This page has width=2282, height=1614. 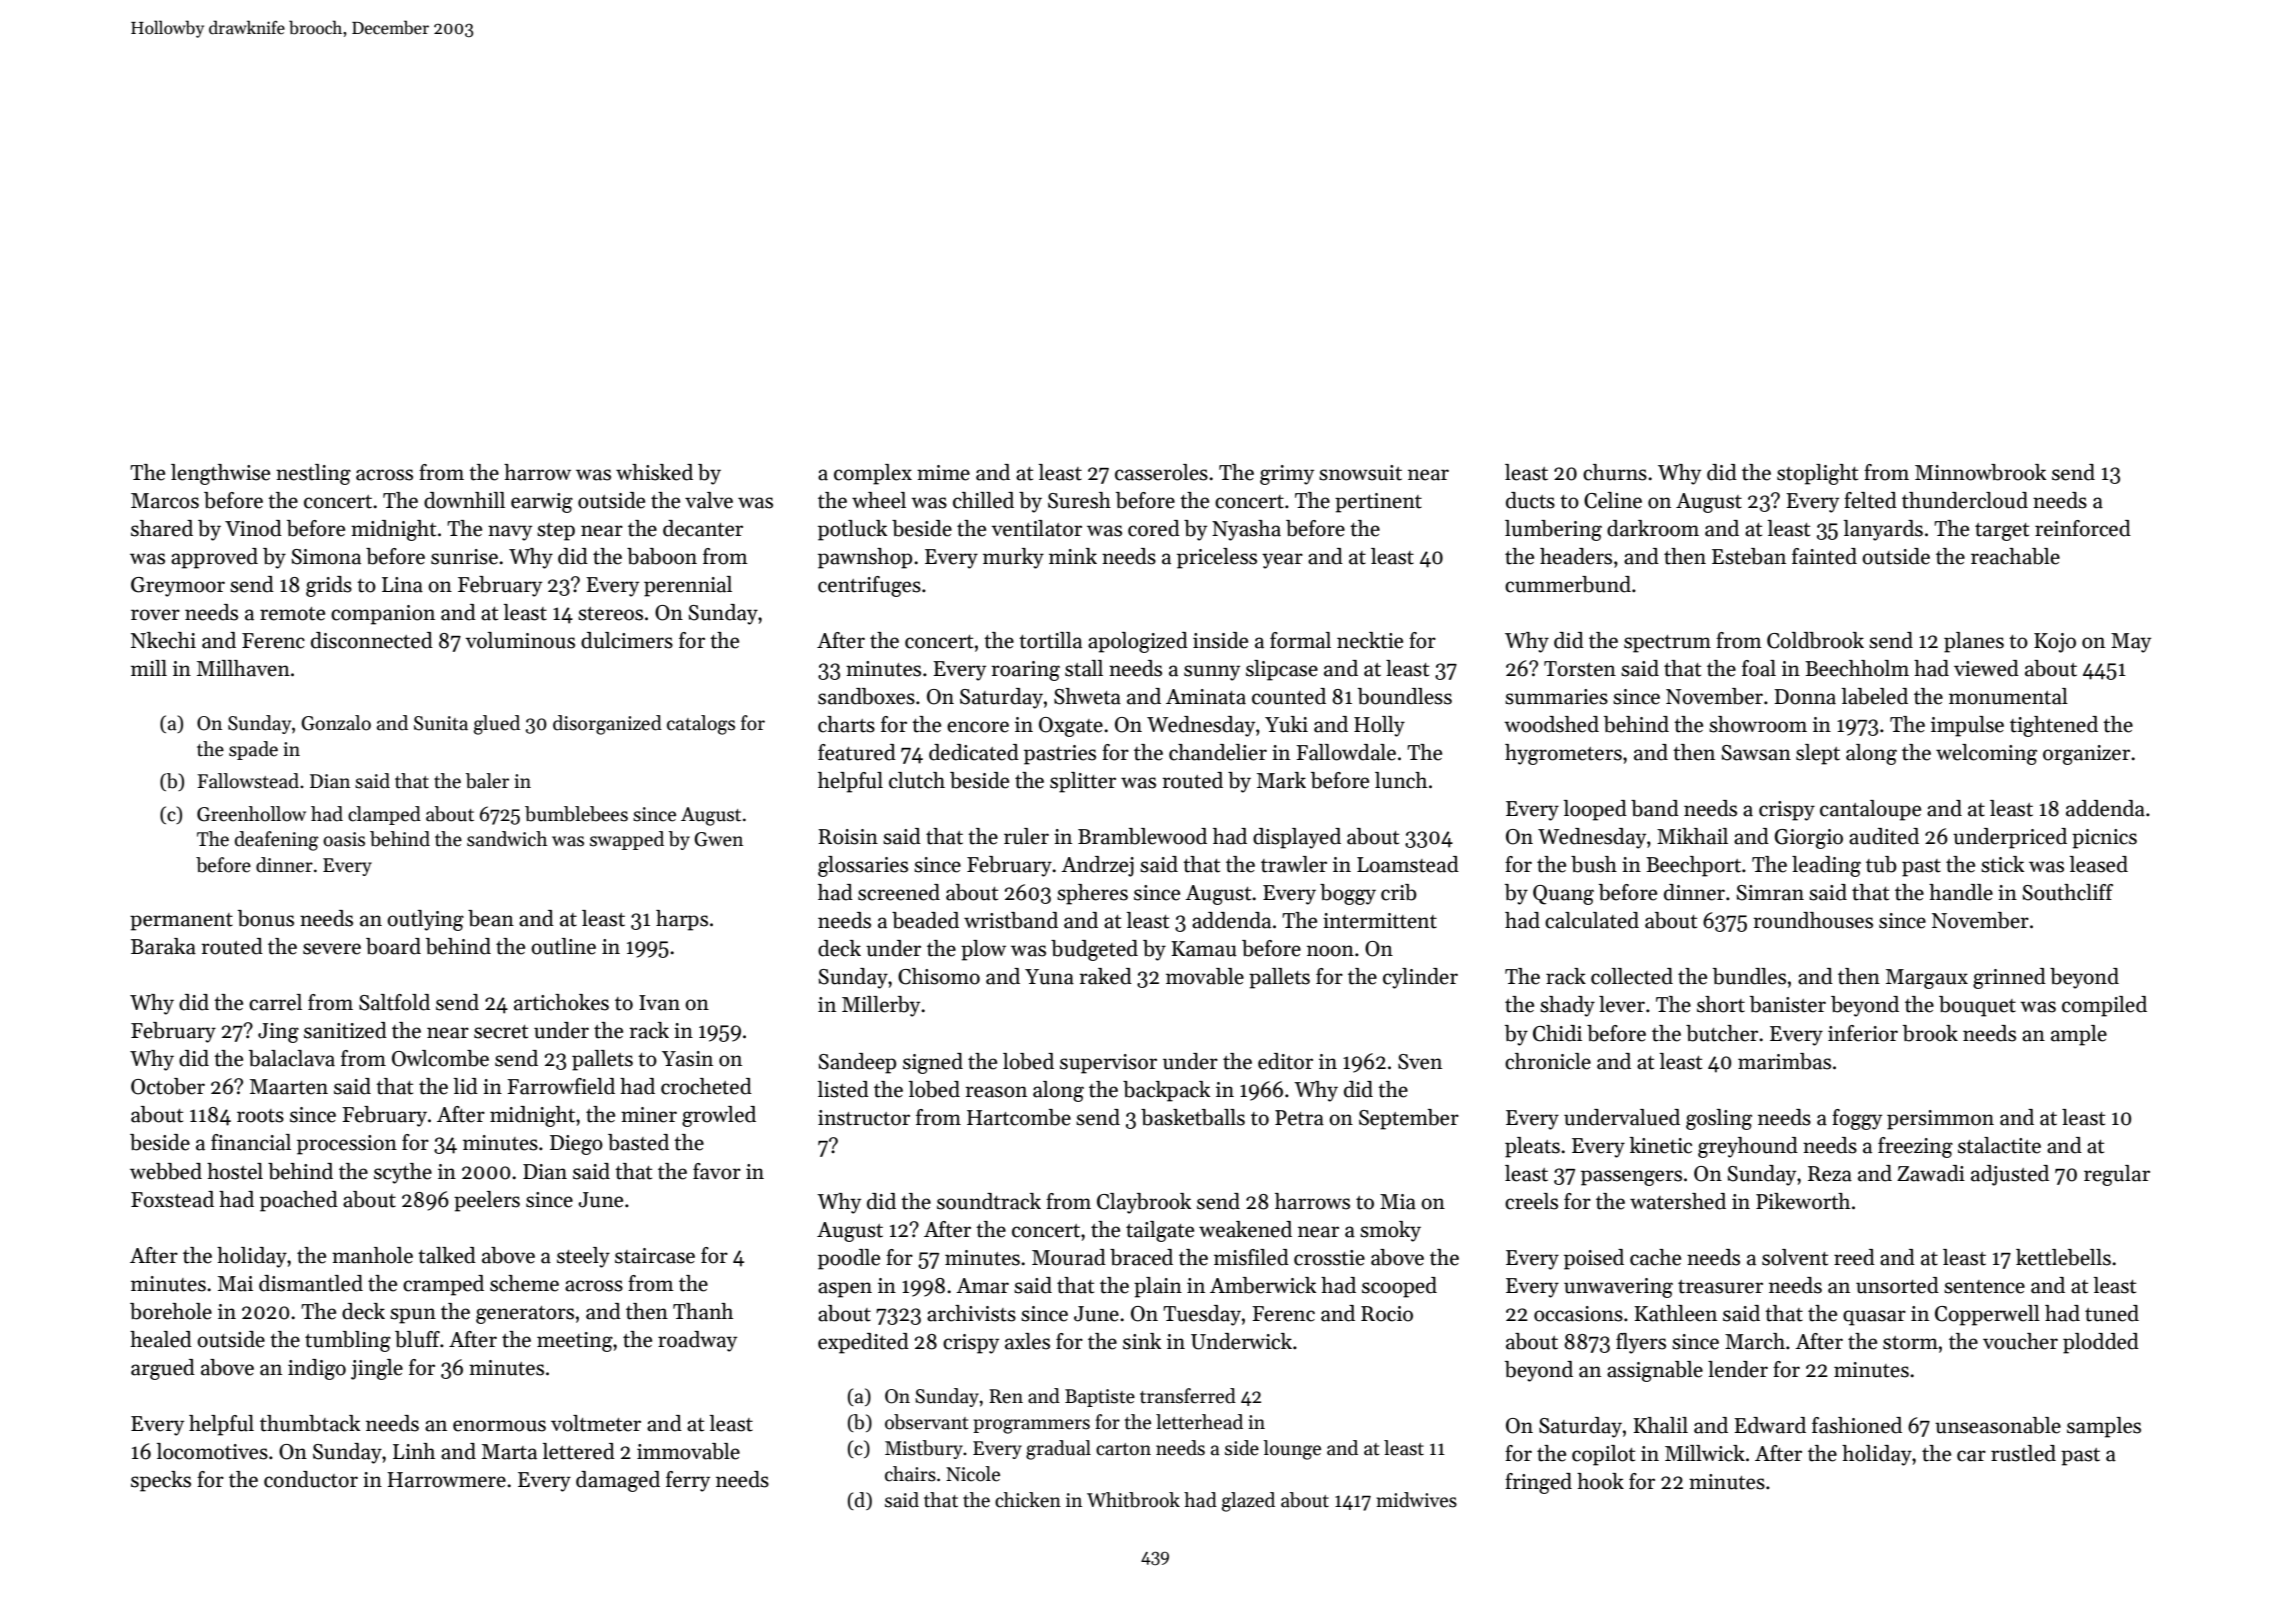 What do you see at coordinates (1667, 644) in the page?
I see `spectrum` at bounding box center [1667, 644].
